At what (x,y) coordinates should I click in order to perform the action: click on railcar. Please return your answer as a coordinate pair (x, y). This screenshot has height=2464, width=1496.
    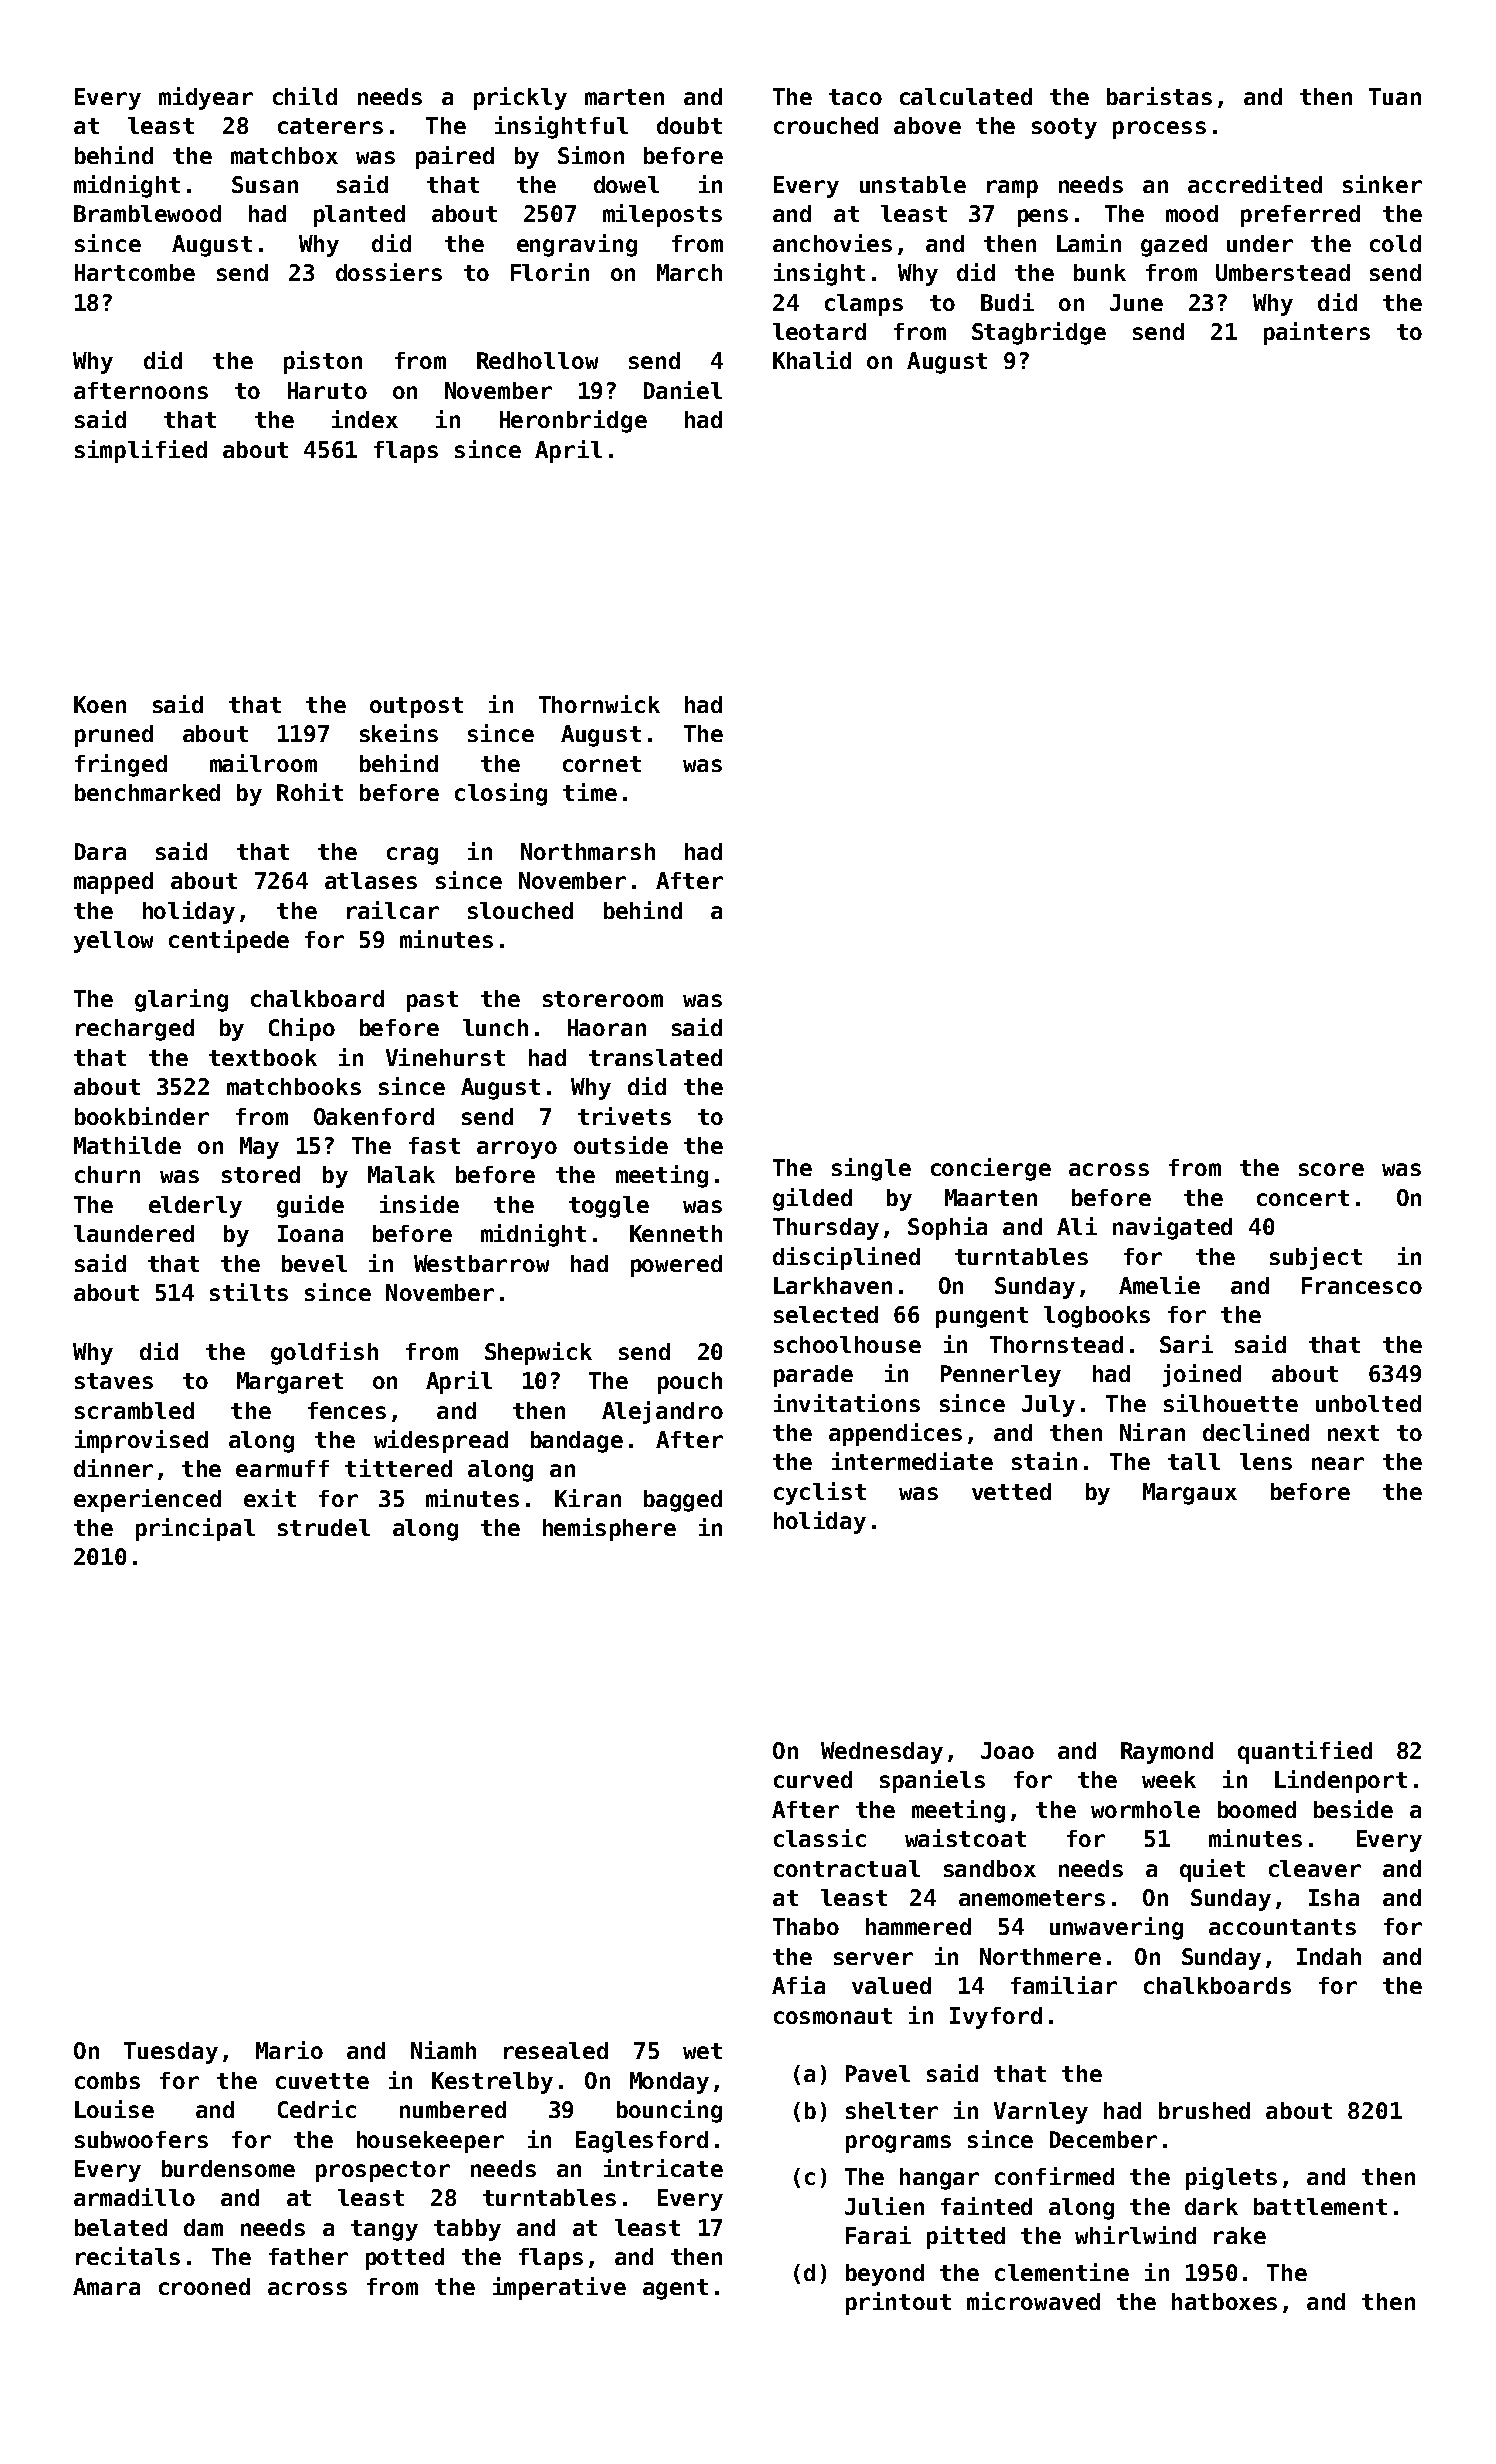
    Looking at the image, I should click on (393, 910).
